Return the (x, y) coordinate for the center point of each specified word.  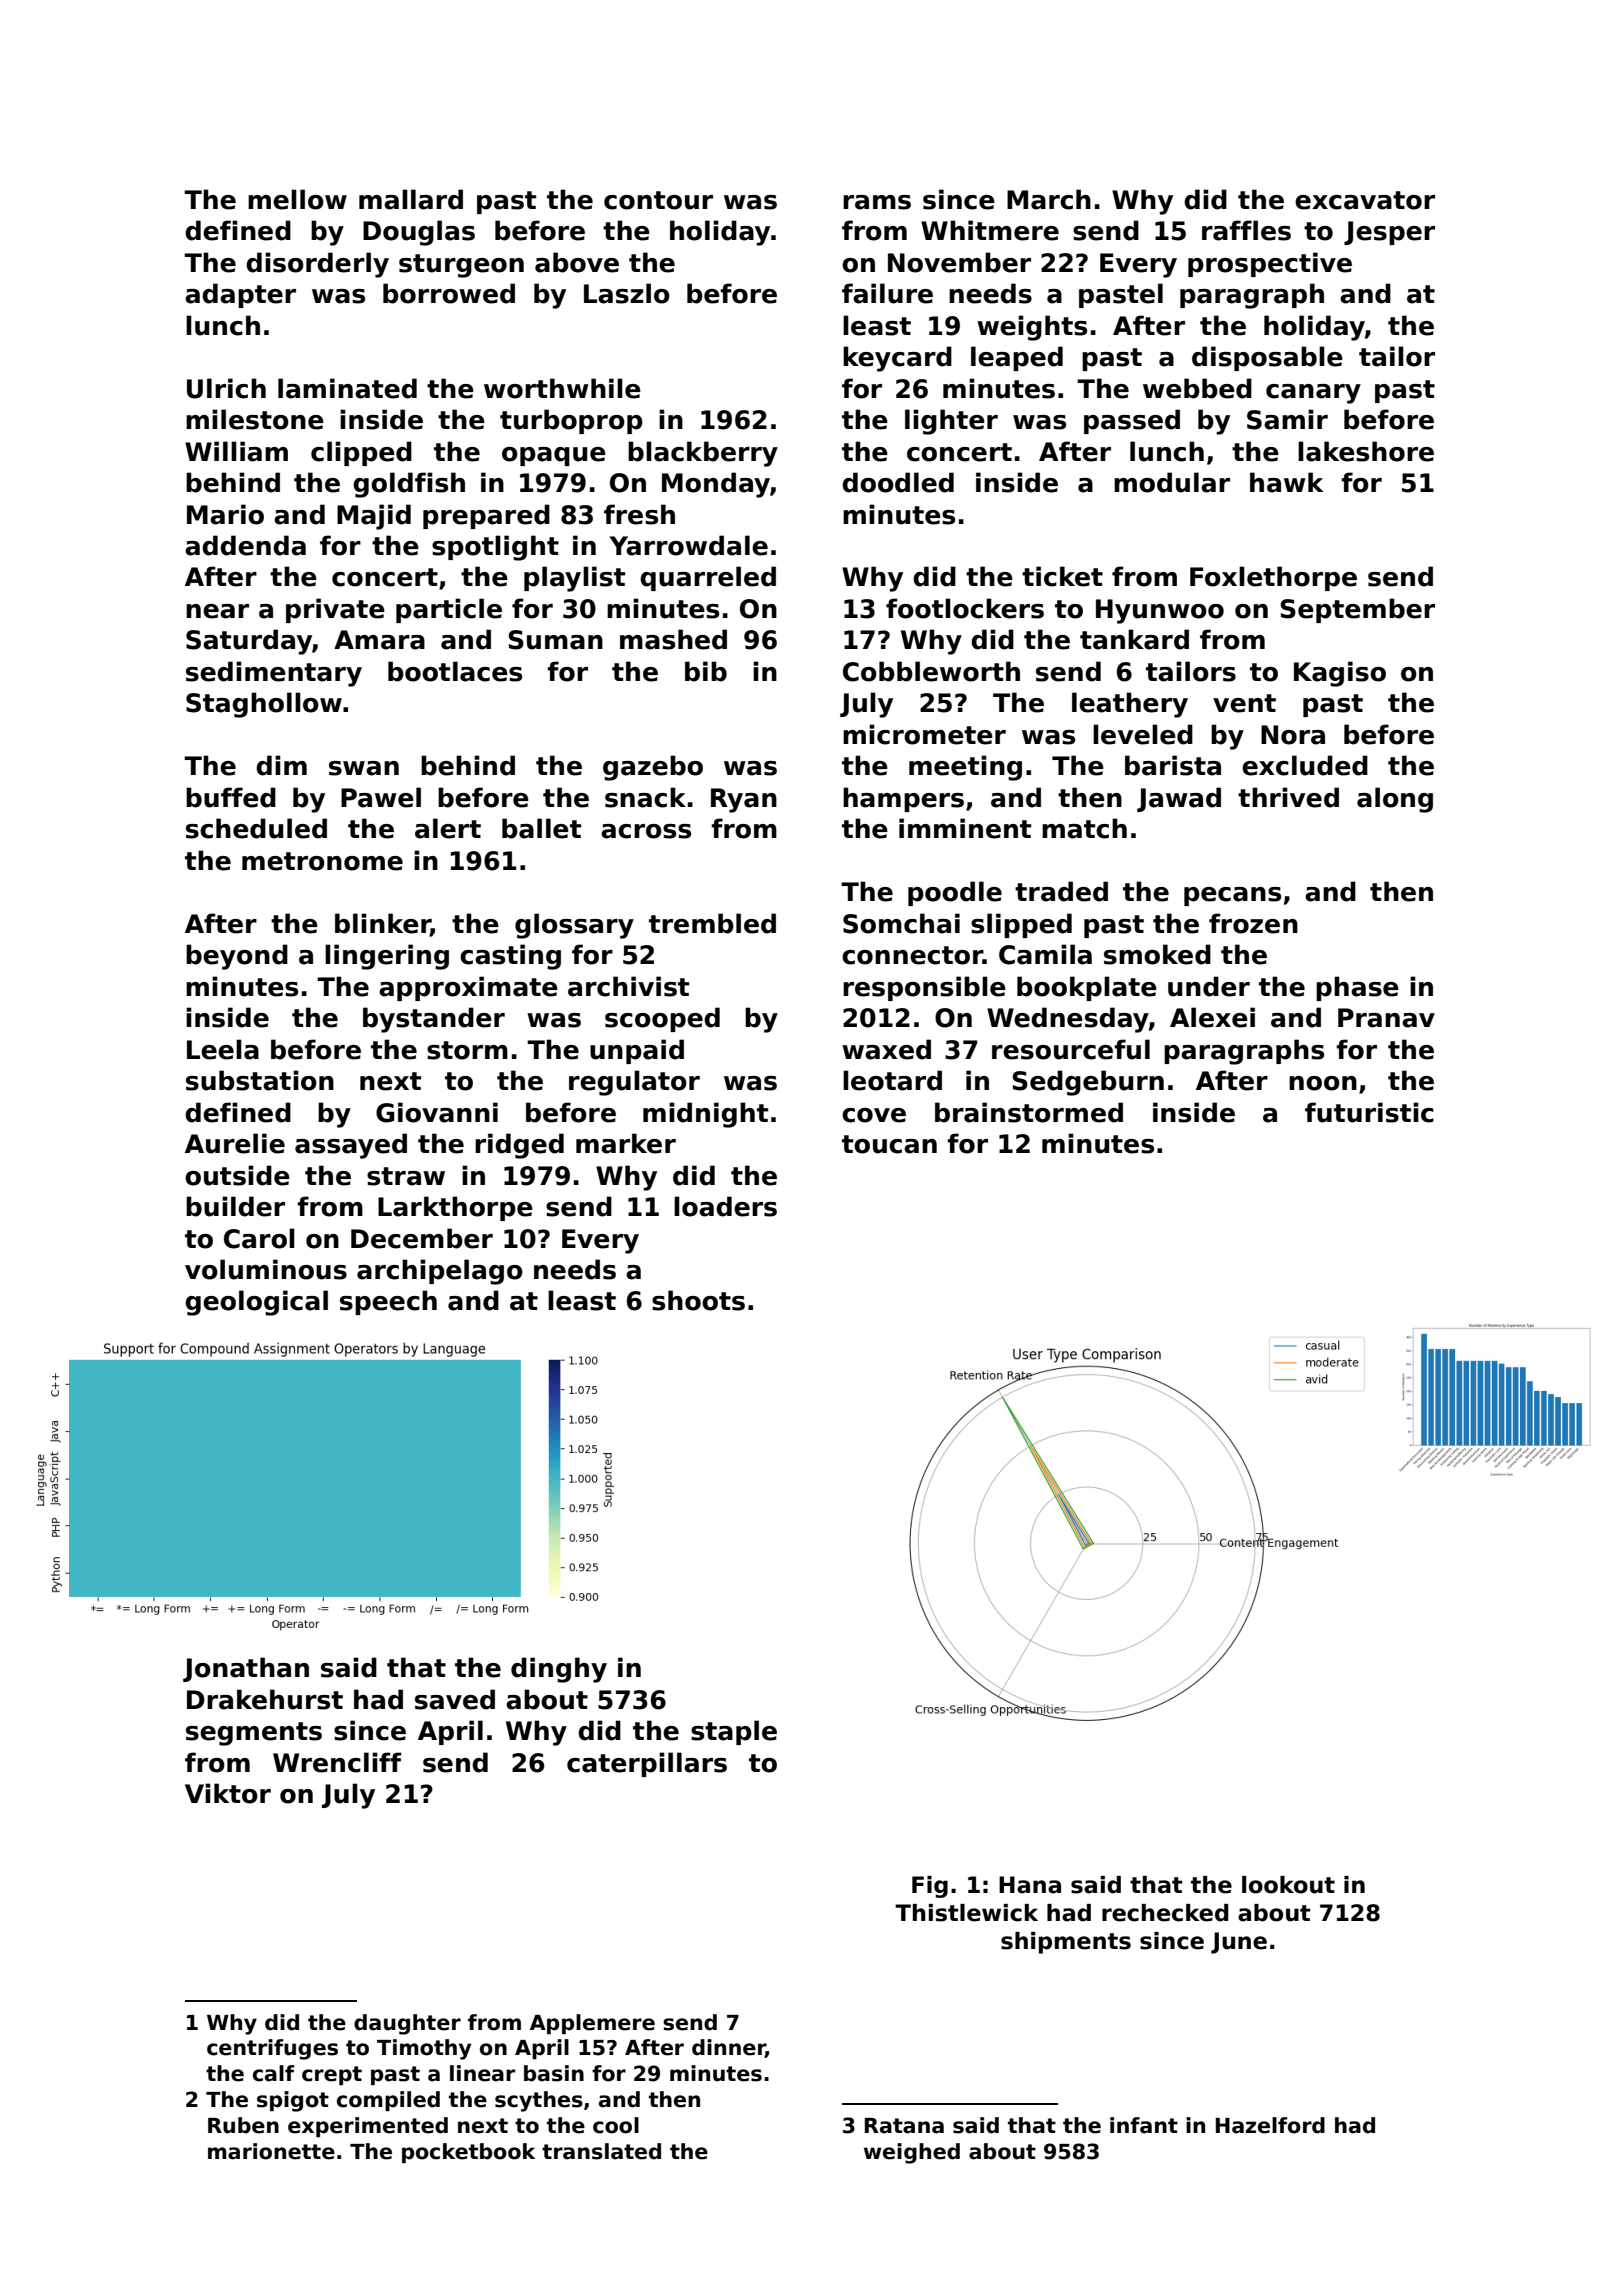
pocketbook (468, 2153)
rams (877, 202)
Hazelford (1270, 2125)
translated (601, 2151)
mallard (411, 199)
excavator (1365, 200)
